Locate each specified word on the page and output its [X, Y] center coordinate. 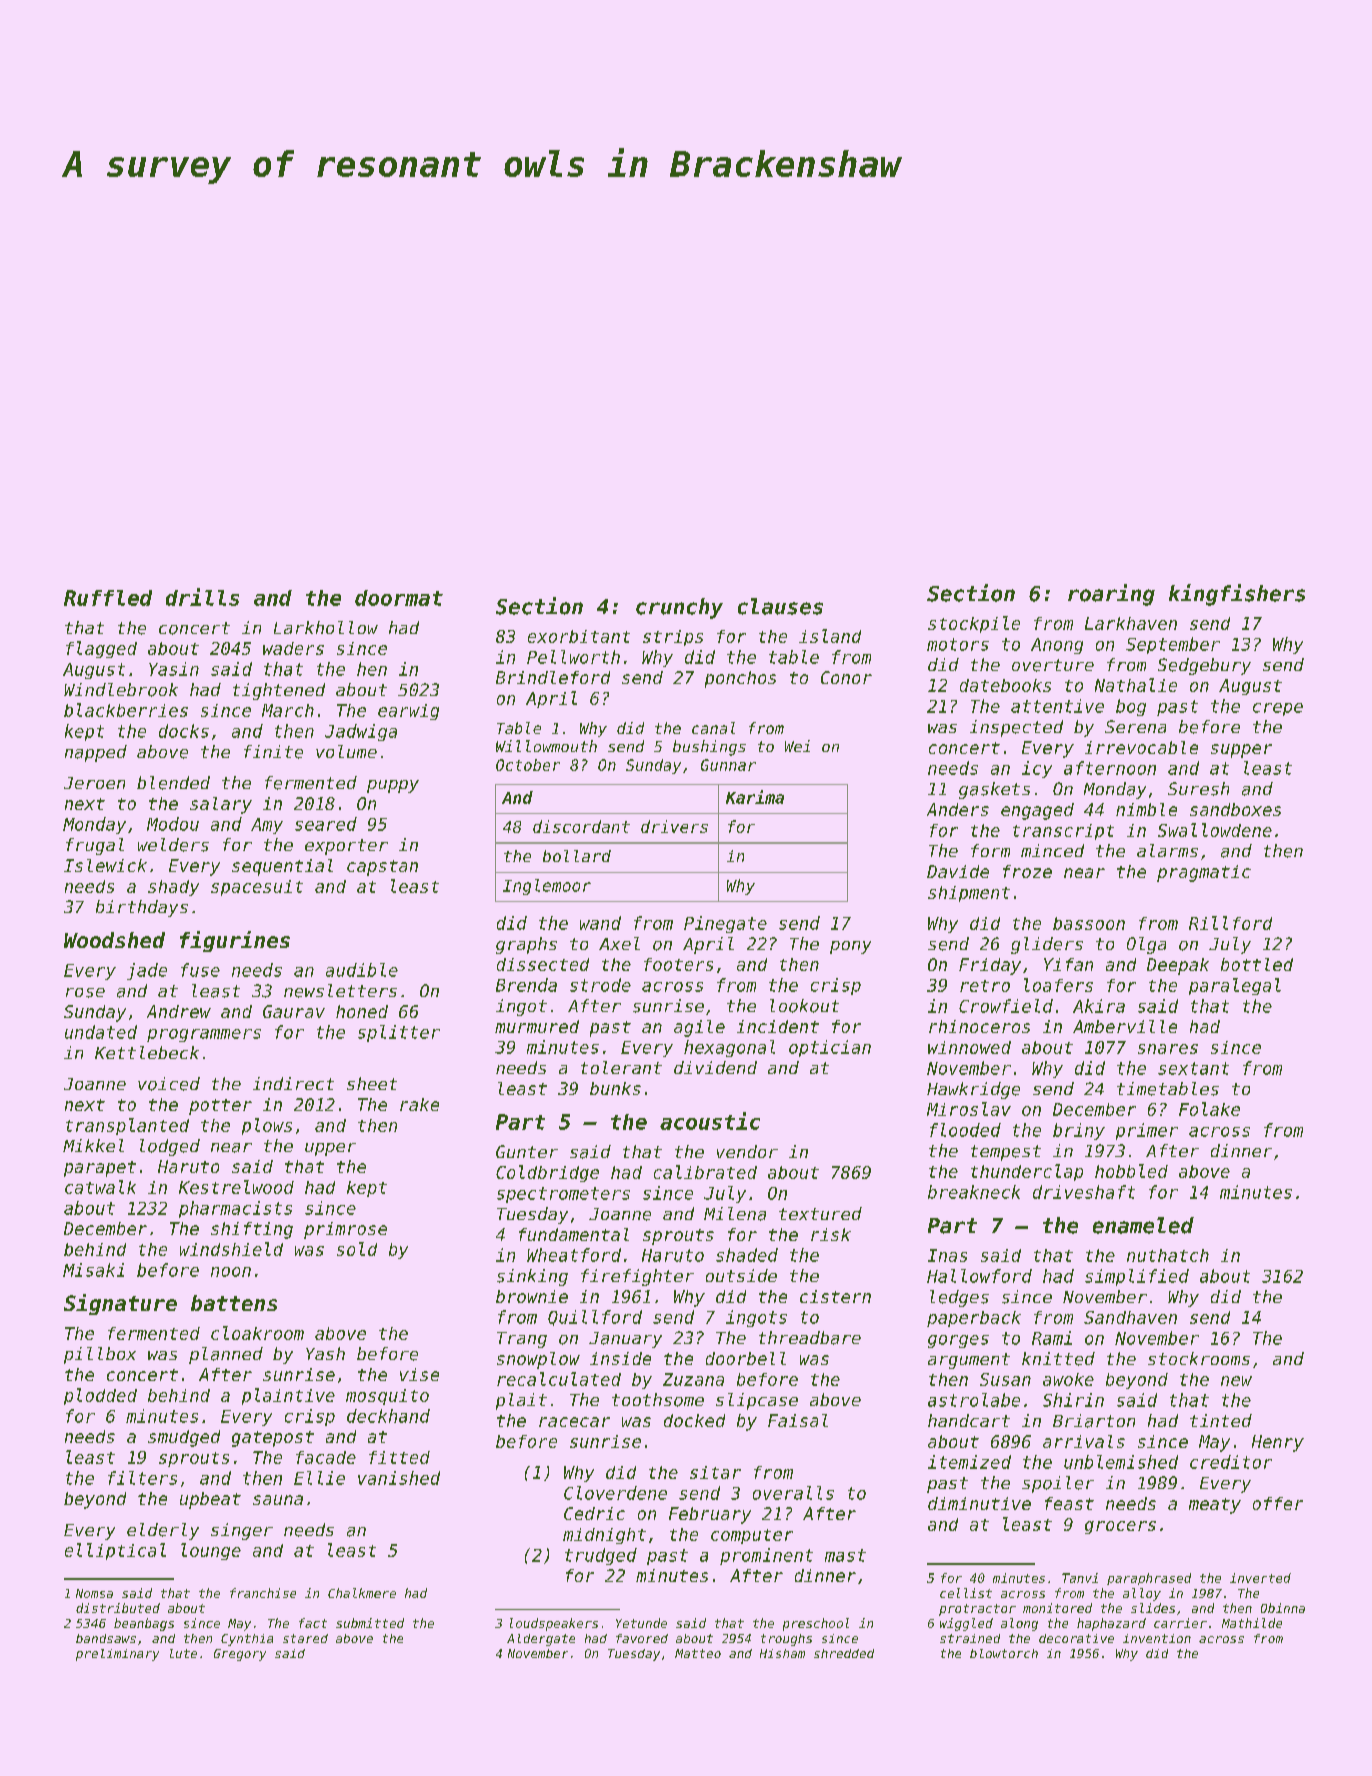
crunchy [679, 608]
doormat [399, 598]
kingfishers [1237, 595]
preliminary [117, 1655]
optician [830, 1048]
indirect [293, 1083]
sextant [1193, 1068]
